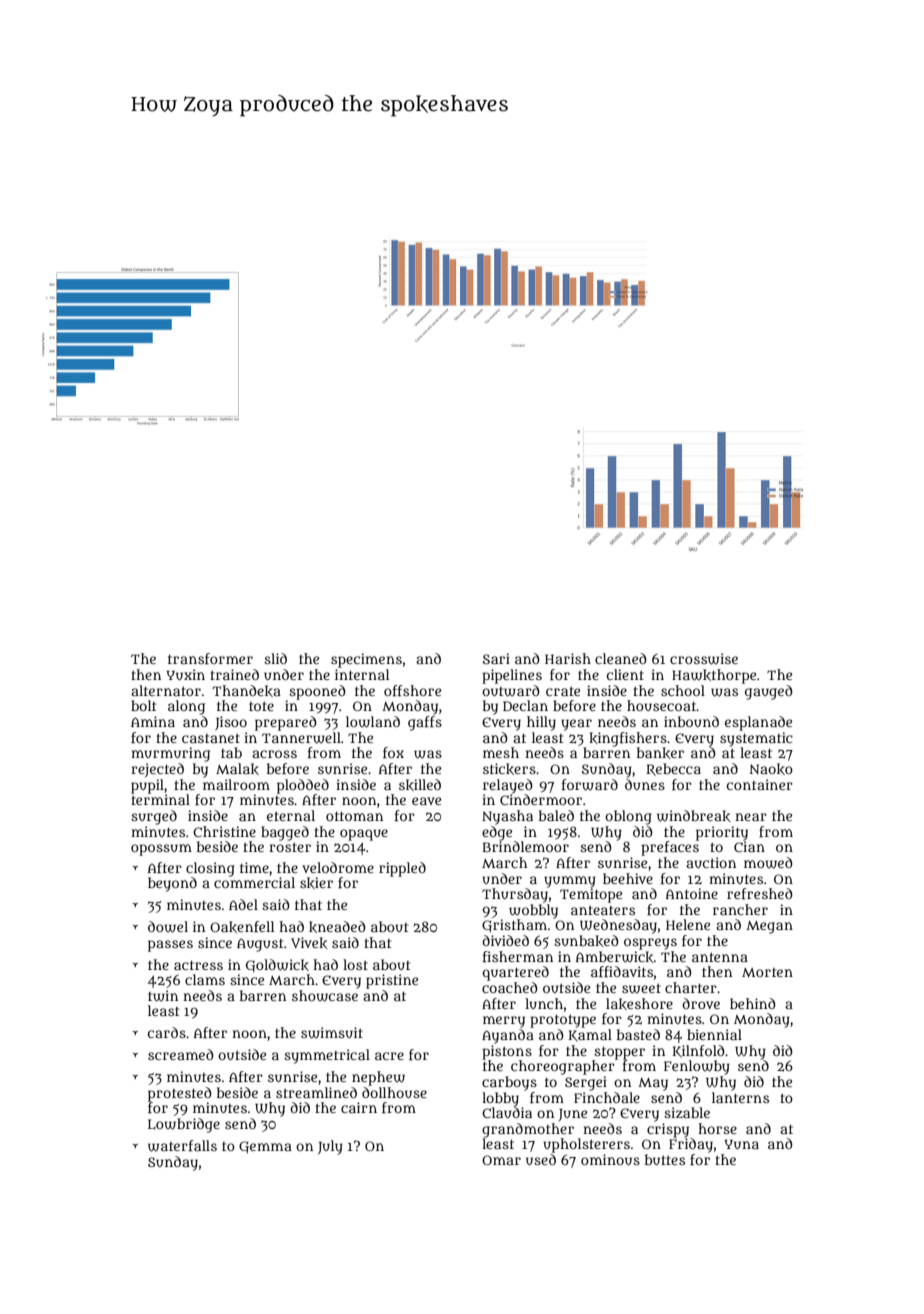  What do you see at coordinates (362, 674) in the screenshot?
I see `internal` at bounding box center [362, 674].
